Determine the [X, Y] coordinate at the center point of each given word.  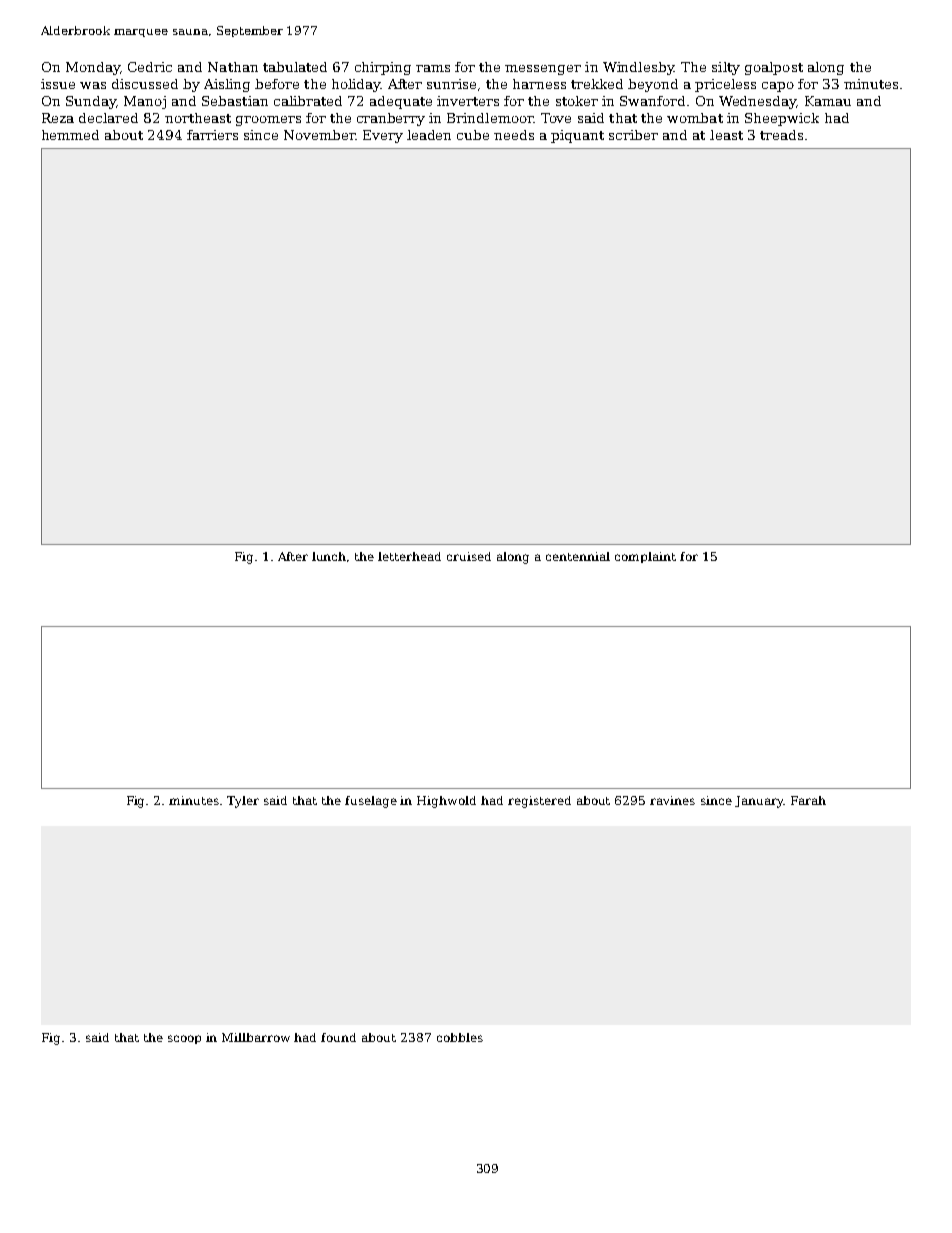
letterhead [409, 556]
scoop [184, 1039]
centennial [578, 556]
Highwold [446, 802]
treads [781, 135]
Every [383, 136]
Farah [808, 800]
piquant [577, 136]
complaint [645, 557]
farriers [212, 135]
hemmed [70, 135]
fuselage [371, 802]
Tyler [243, 802]
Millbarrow [256, 1037]
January [759, 802]
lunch [329, 556]
